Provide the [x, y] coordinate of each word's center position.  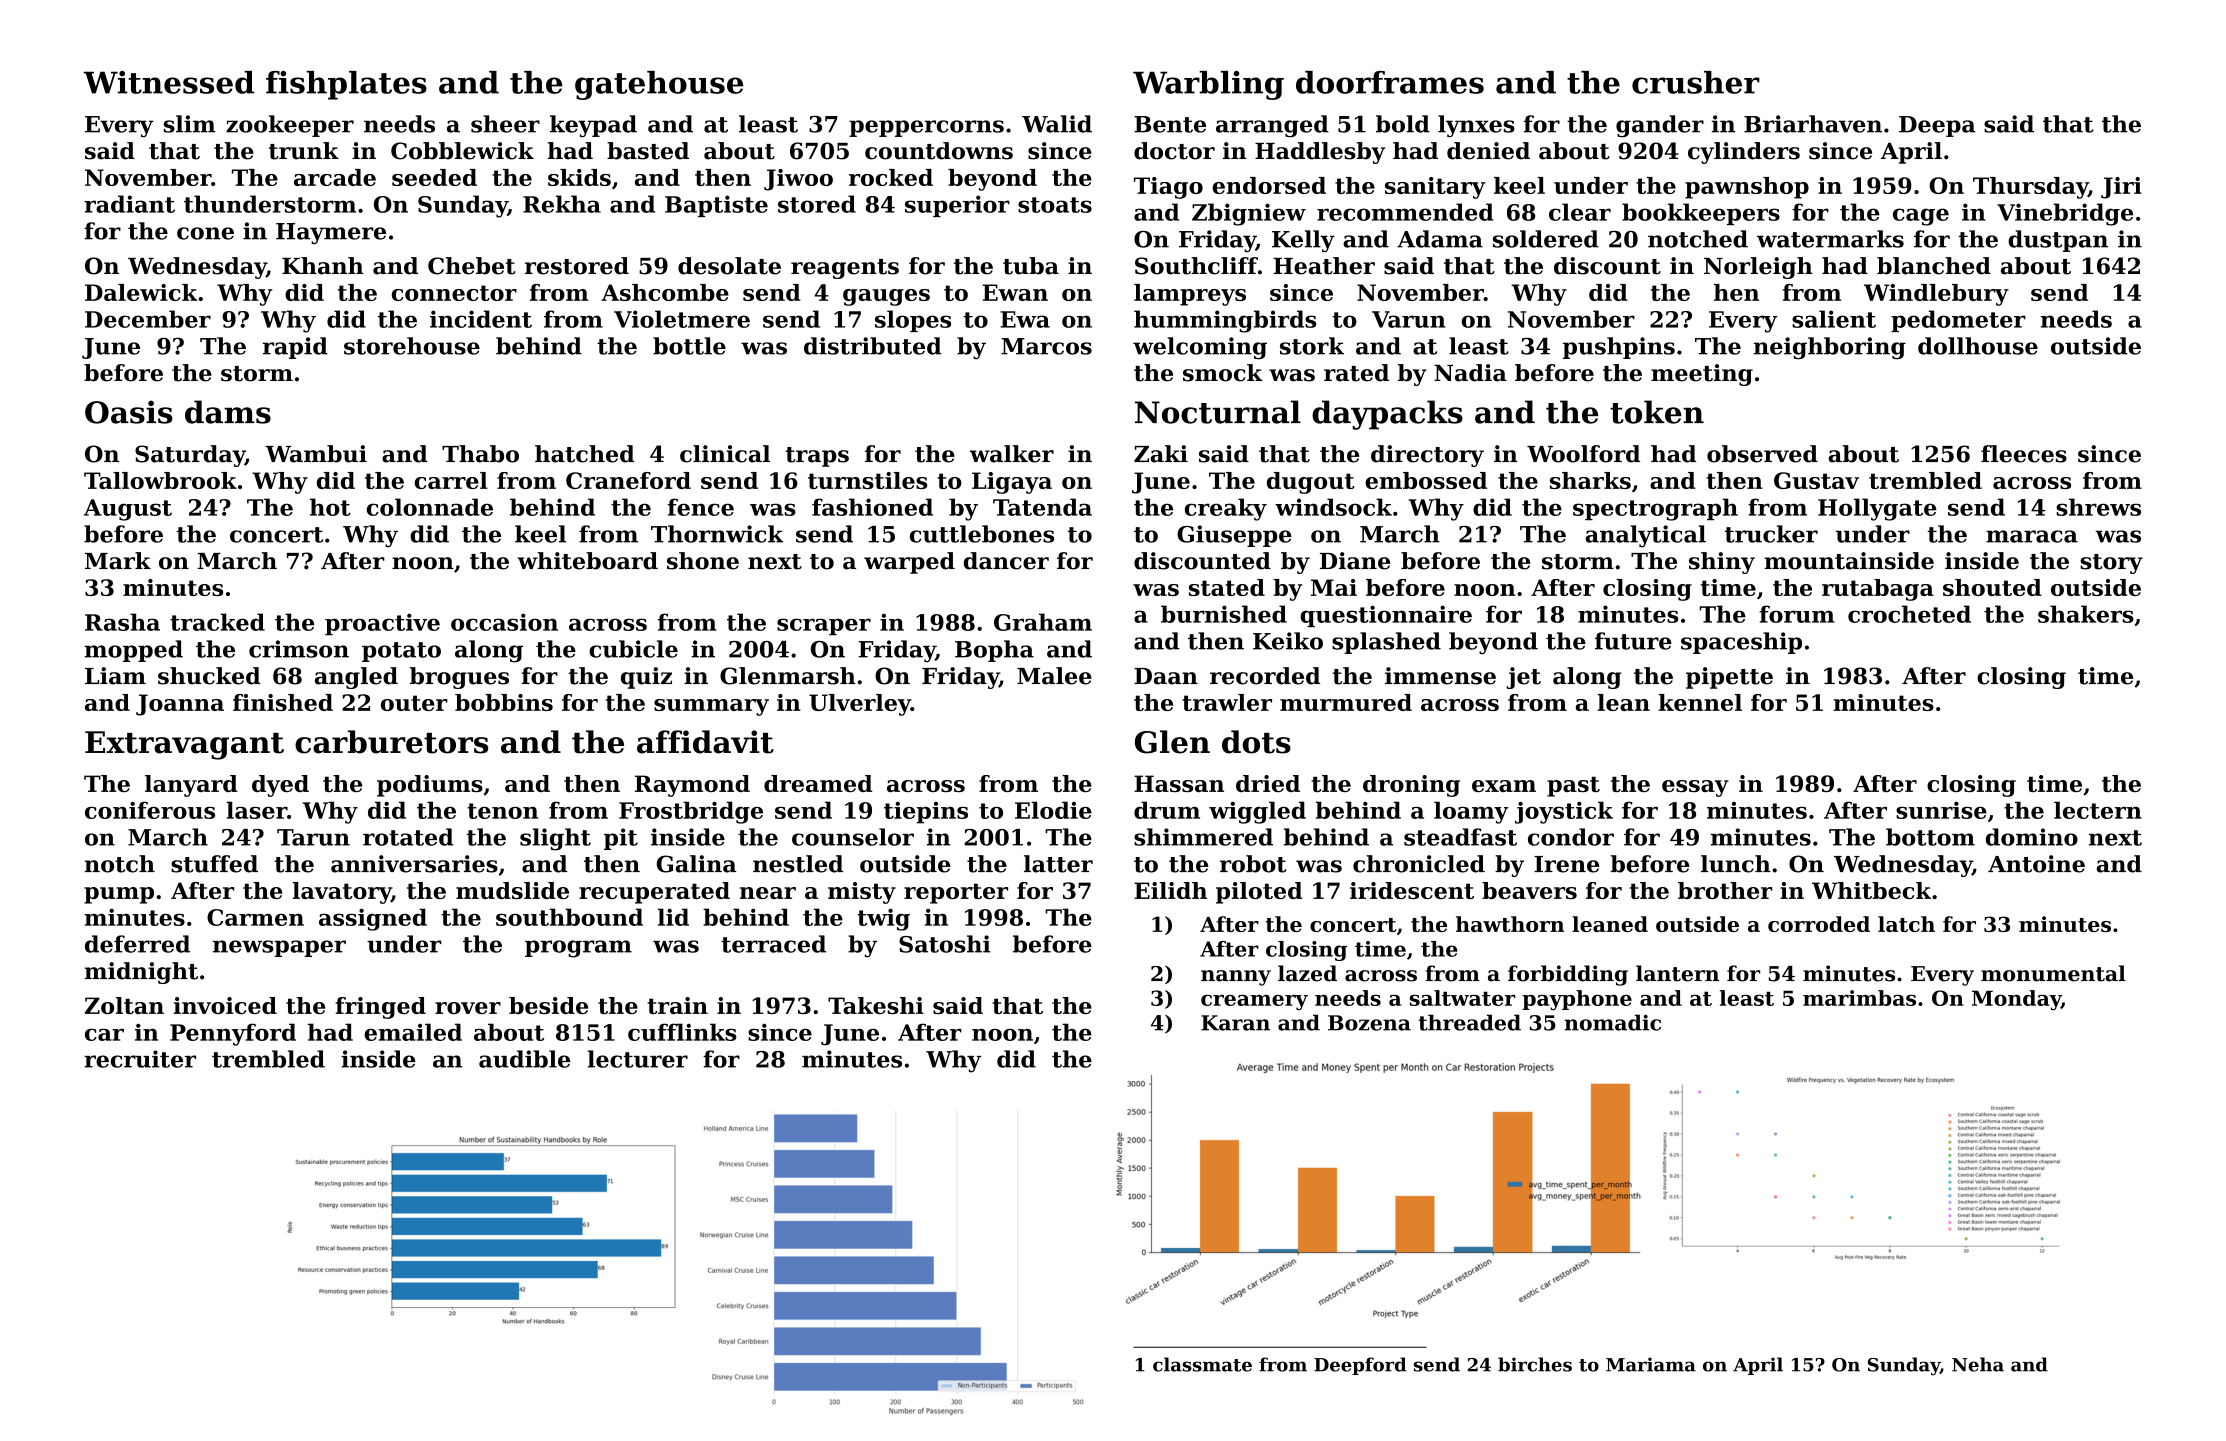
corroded [1819, 924]
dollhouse [1978, 346]
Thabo [480, 454]
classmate [1202, 1364]
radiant [129, 204]
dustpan [2058, 241]
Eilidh [1170, 890]
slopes [913, 321]
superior [957, 206]
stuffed [214, 864]
